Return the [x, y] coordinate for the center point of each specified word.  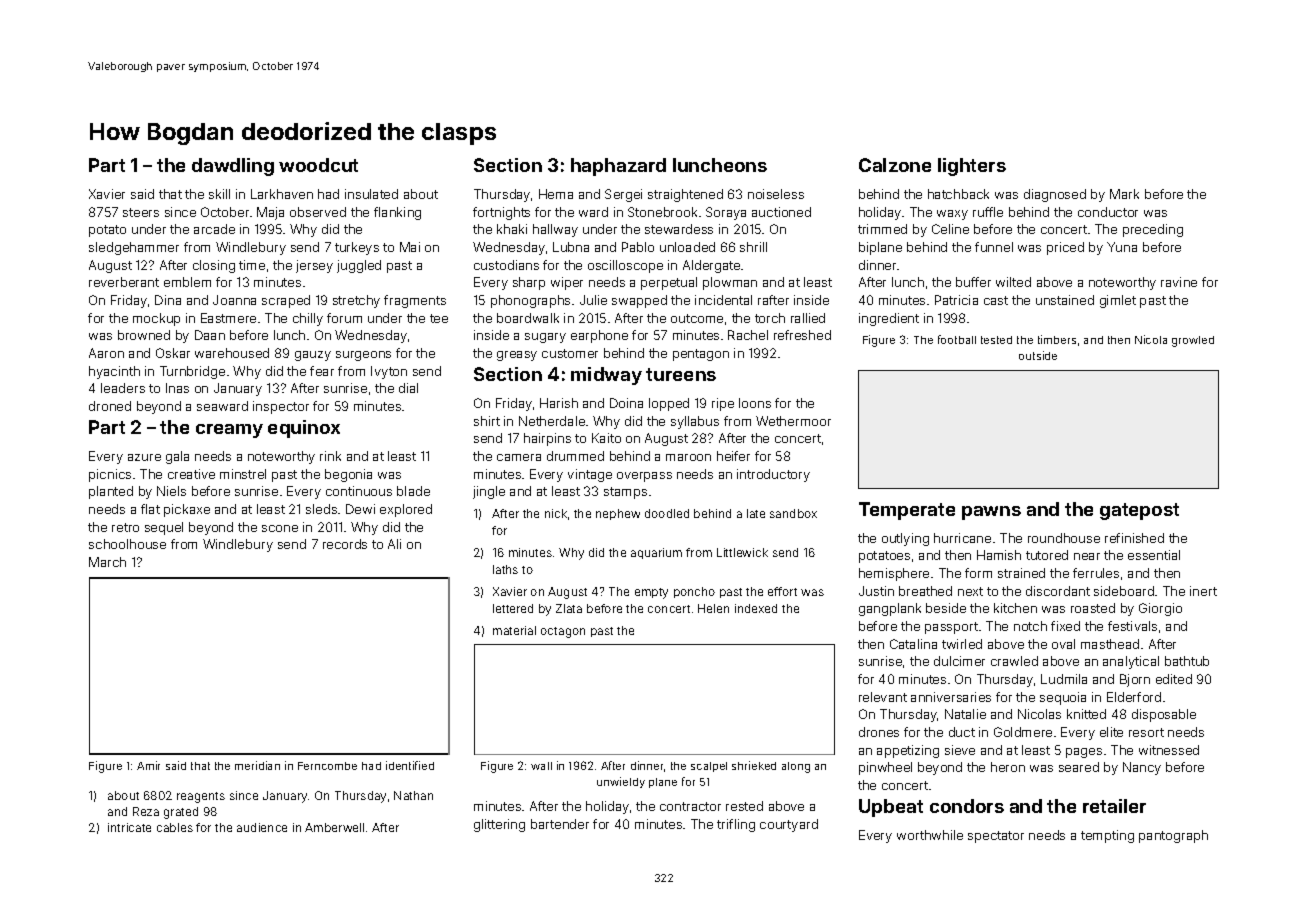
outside [1038, 355]
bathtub [1187, 661]
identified [410, 765]
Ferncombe [327, 766]
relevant [883, 697]
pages [1084, 753]
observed [318, 212]
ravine [1179, 282]
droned [110, 406]
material [514, 630]
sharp [529, 283]
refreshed [802, 335]
